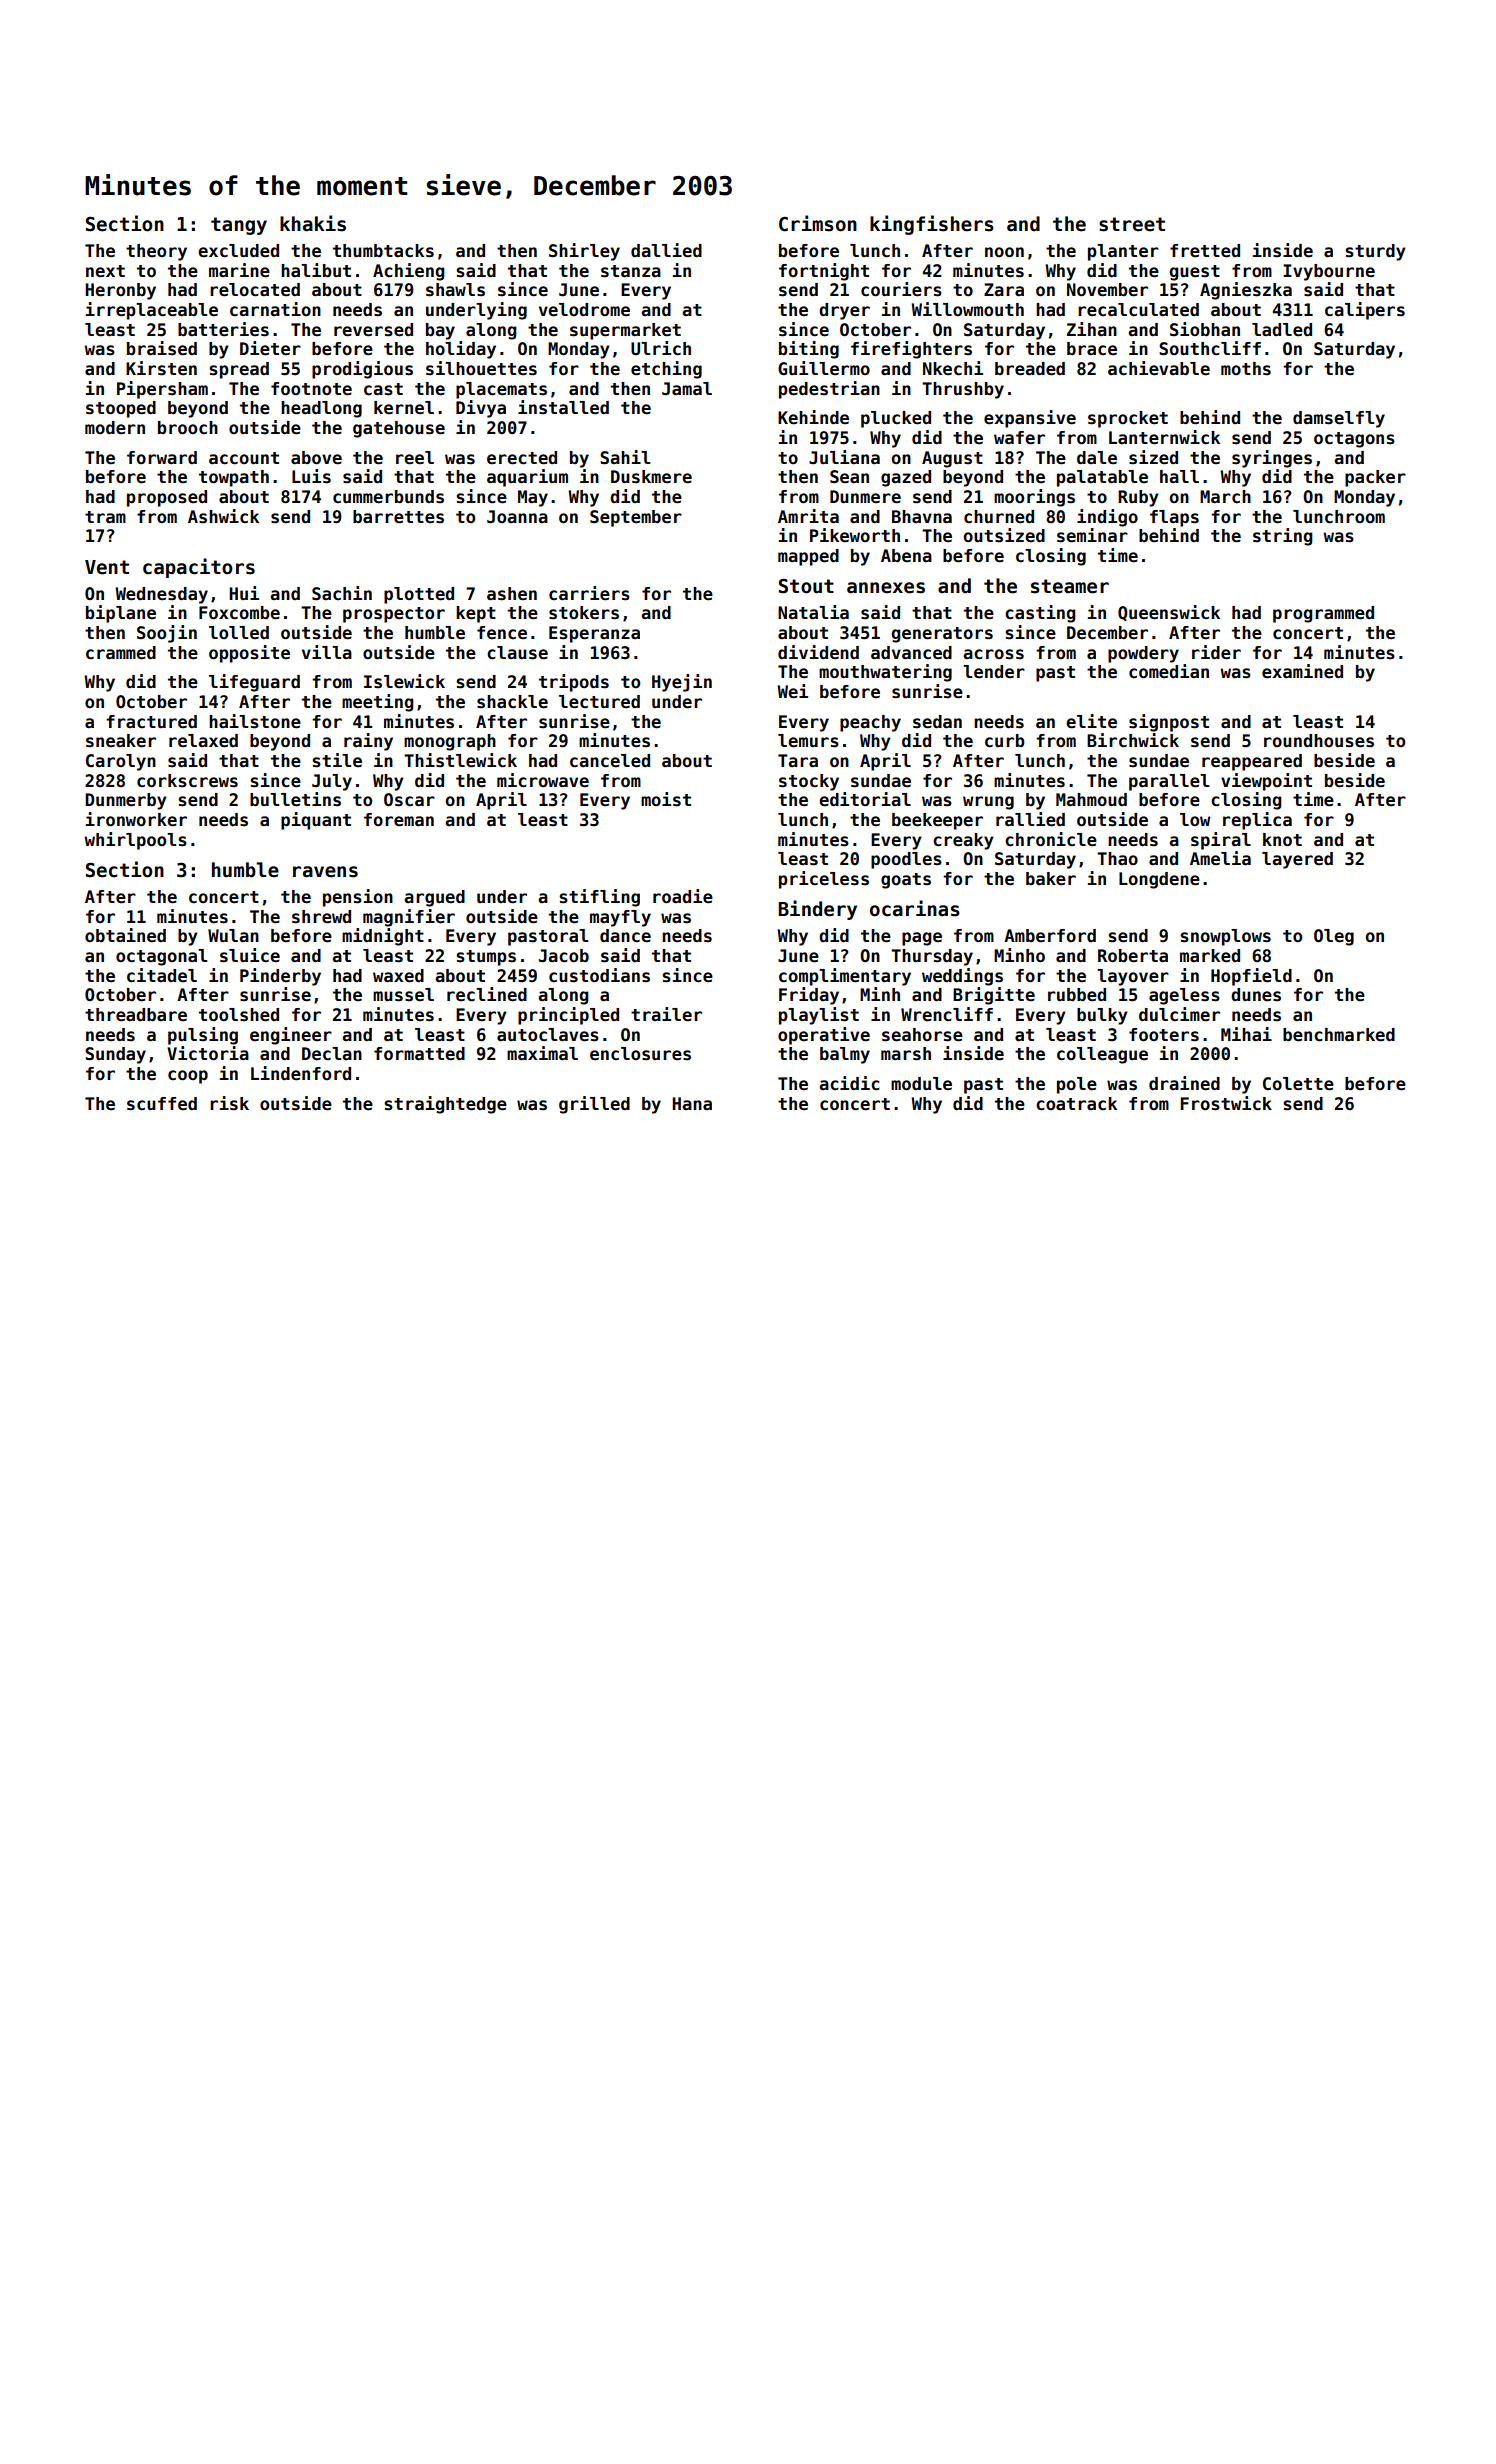  I want to click on barrettes, so click(398, 517).
